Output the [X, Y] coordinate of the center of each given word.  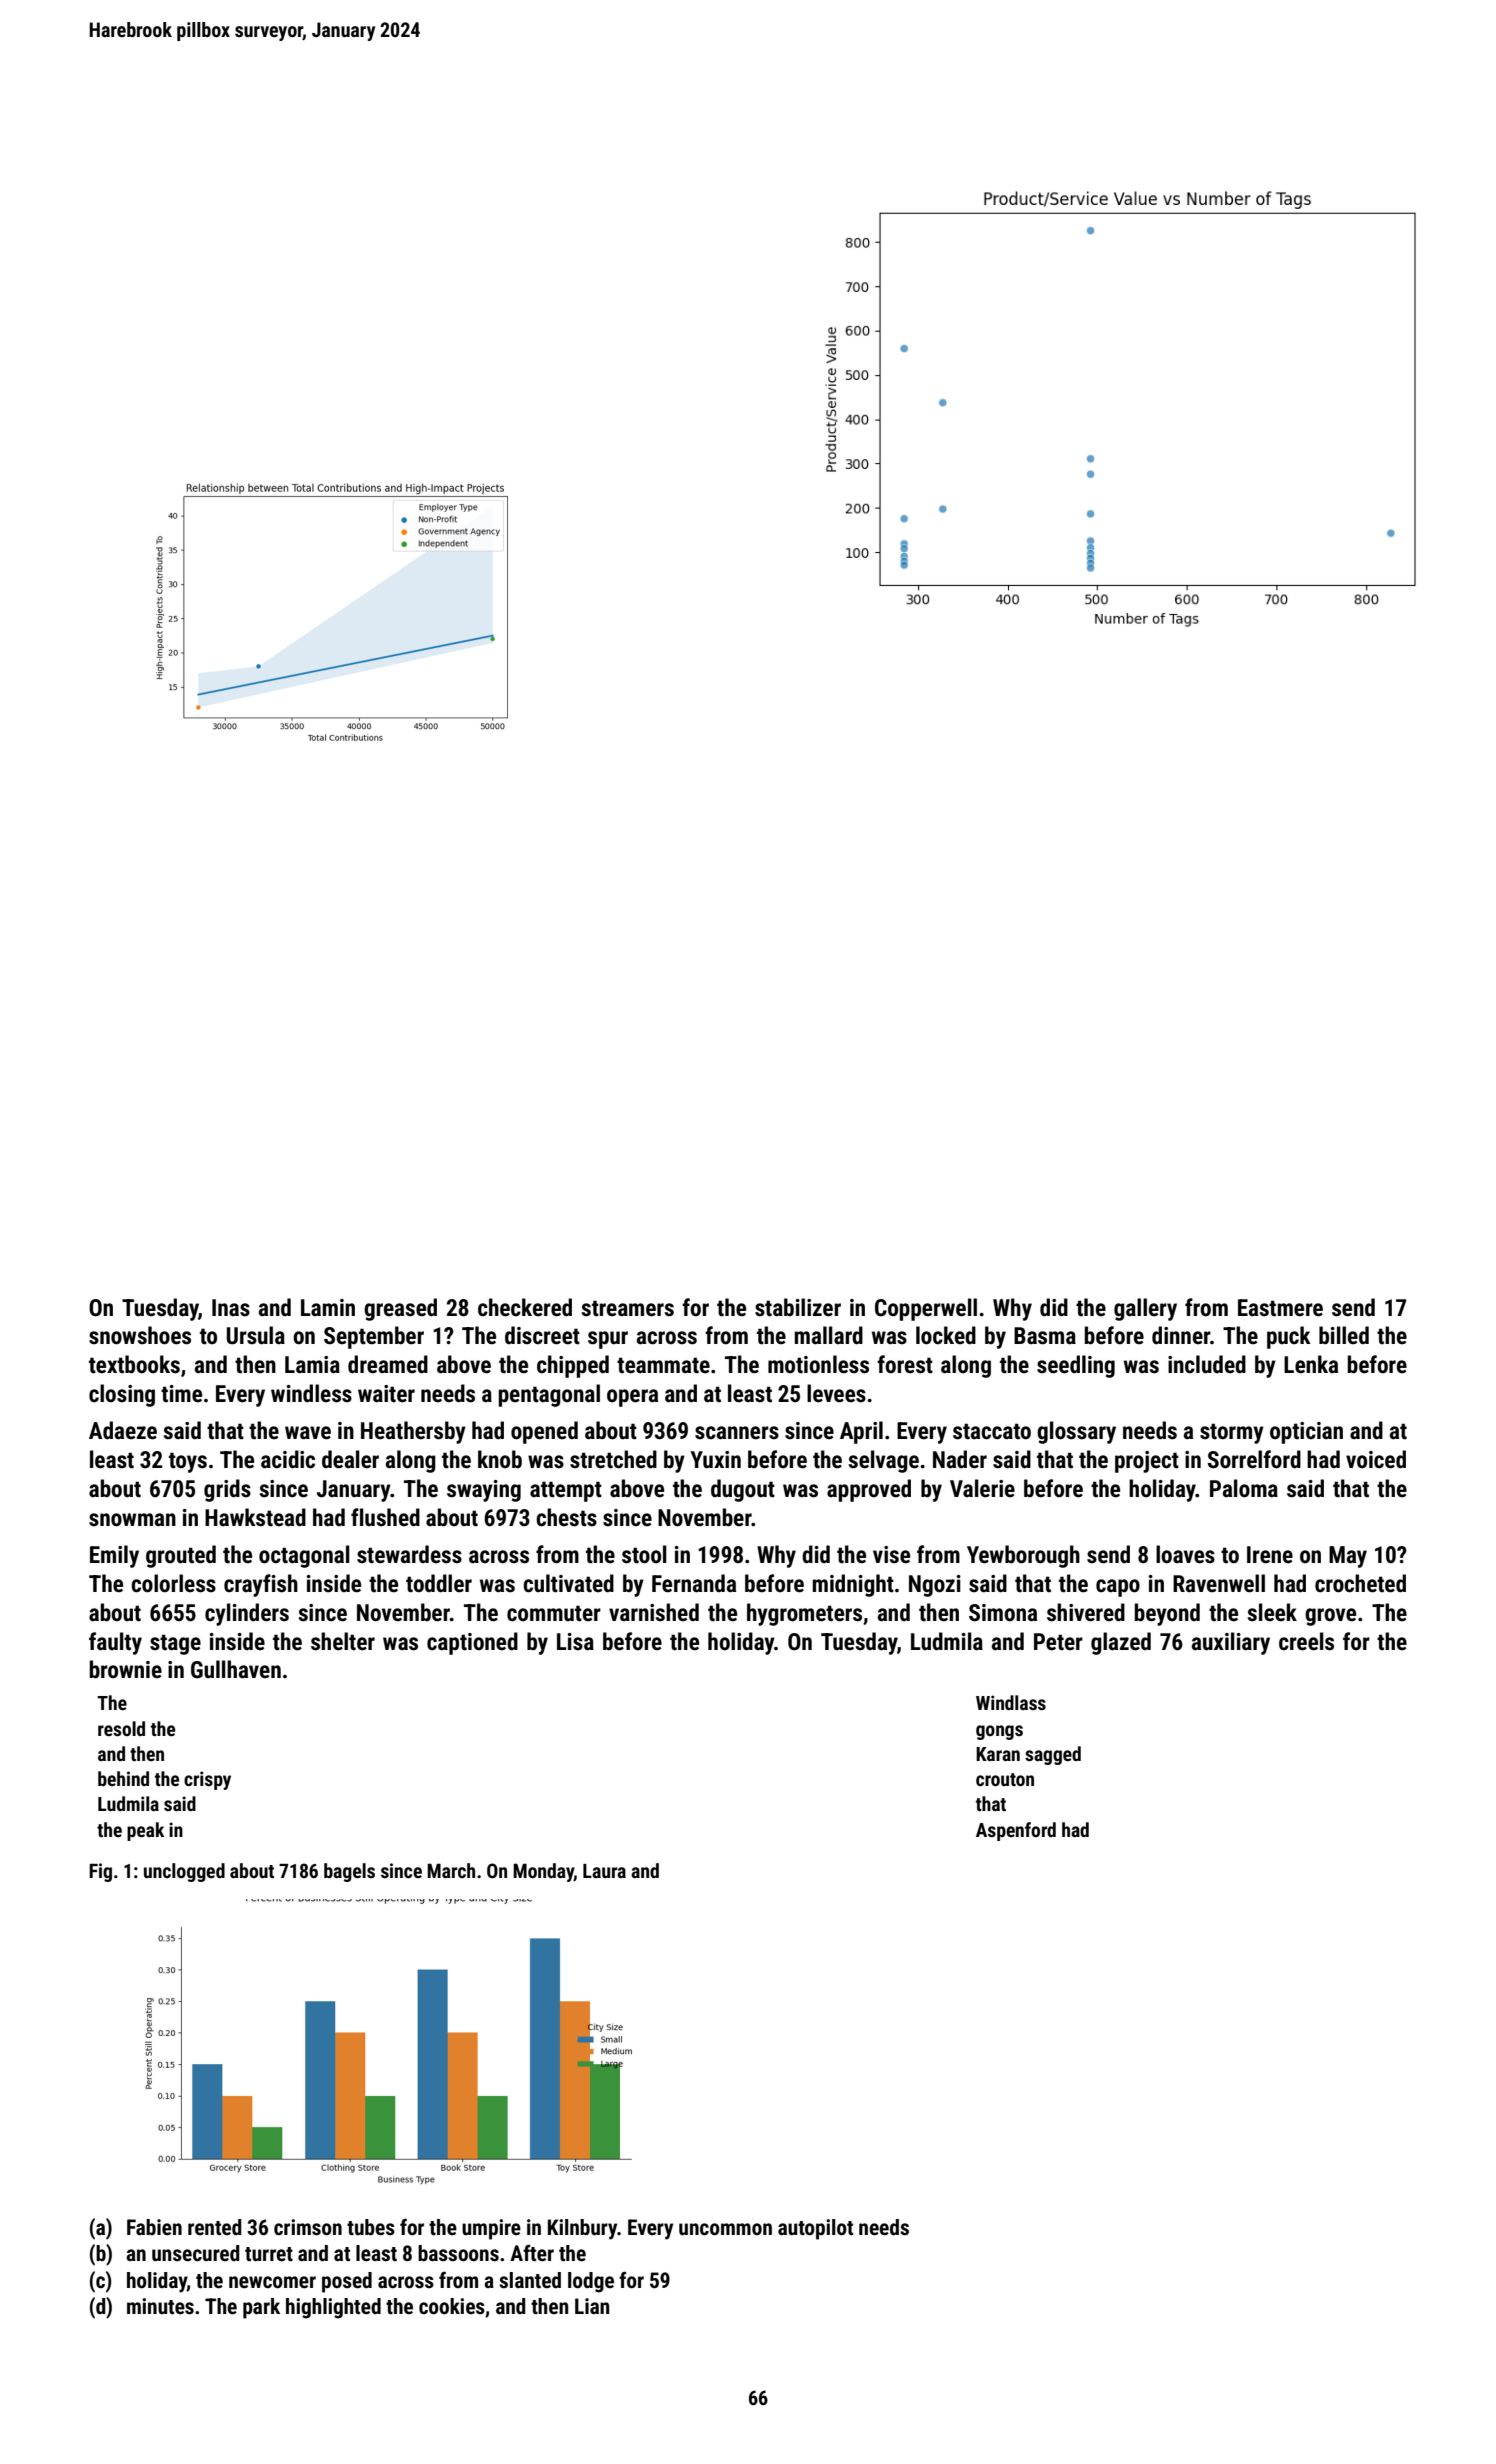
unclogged [184, 1872]
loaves [1185, 1554]
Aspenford [1016, 1831]
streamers [627, 1308]
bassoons [458, 2253]
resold [121, 1728]
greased [400, 1309]
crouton [1005, 1779]
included [1207, 1364]
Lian [592, 2306]
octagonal [304, 1556]
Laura [604, 1871]
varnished [654, 1612]
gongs [999, 1732]
